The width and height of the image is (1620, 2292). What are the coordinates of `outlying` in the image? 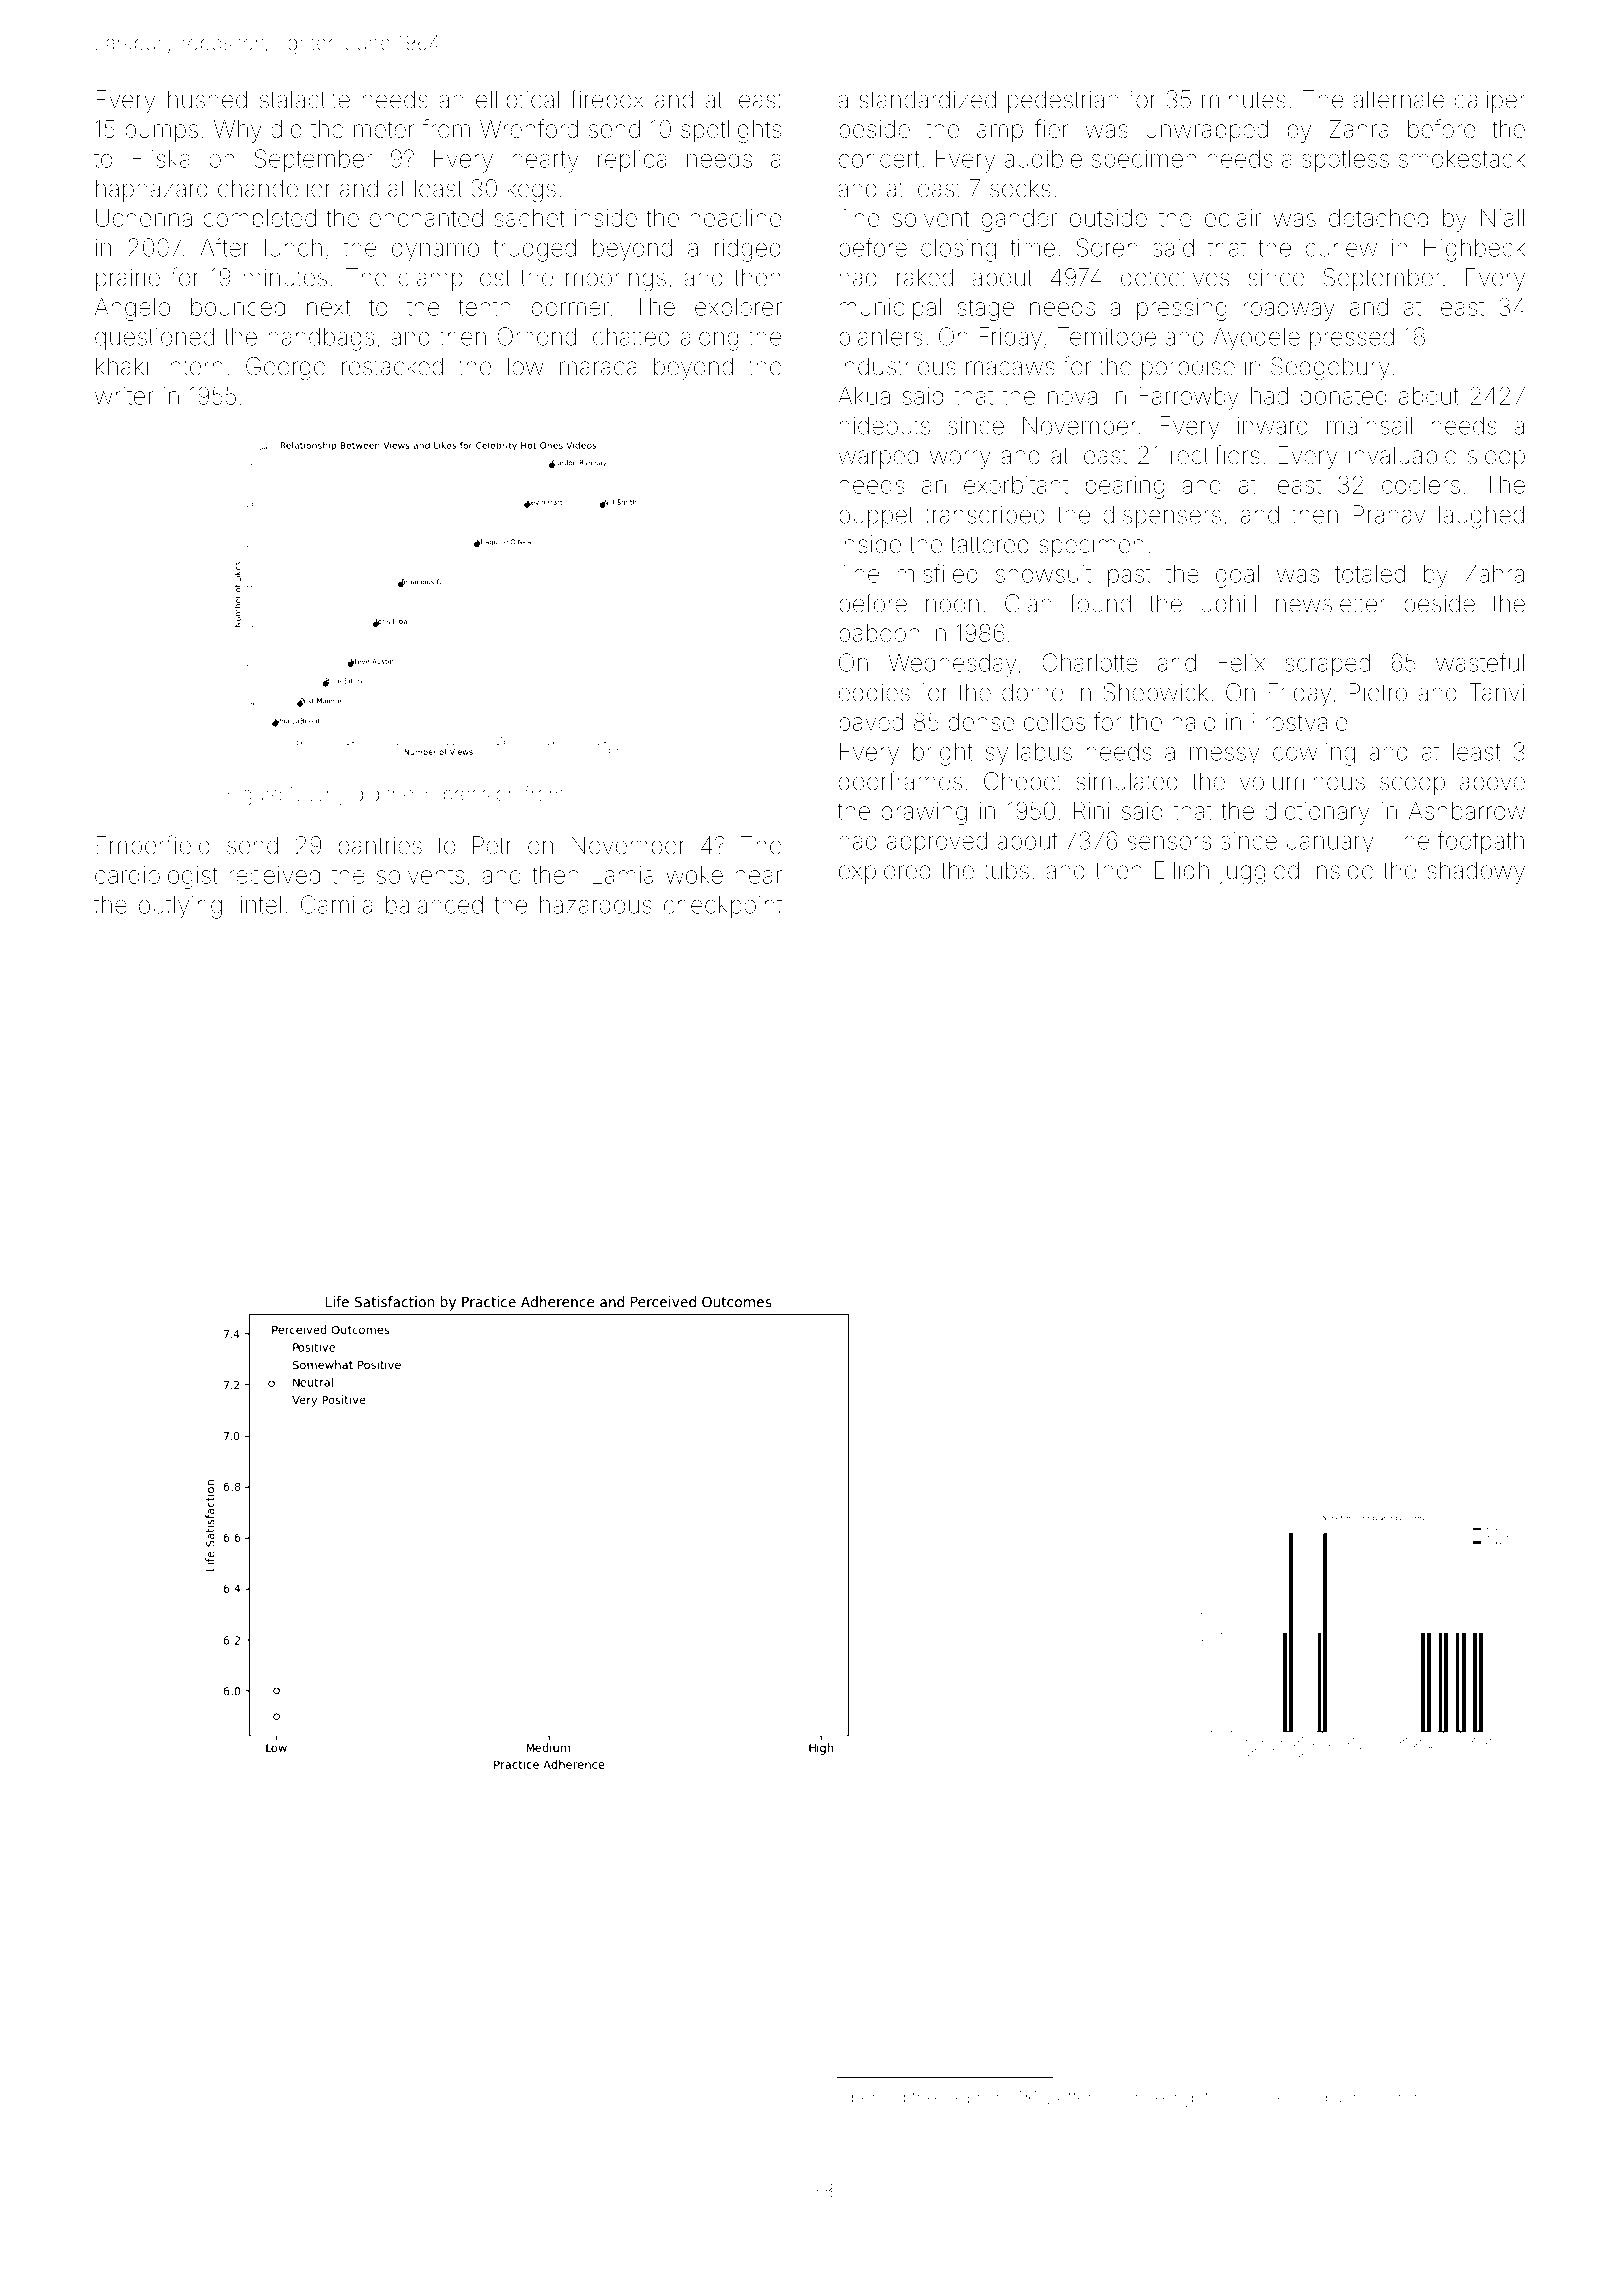 It's located at (180, 907).
